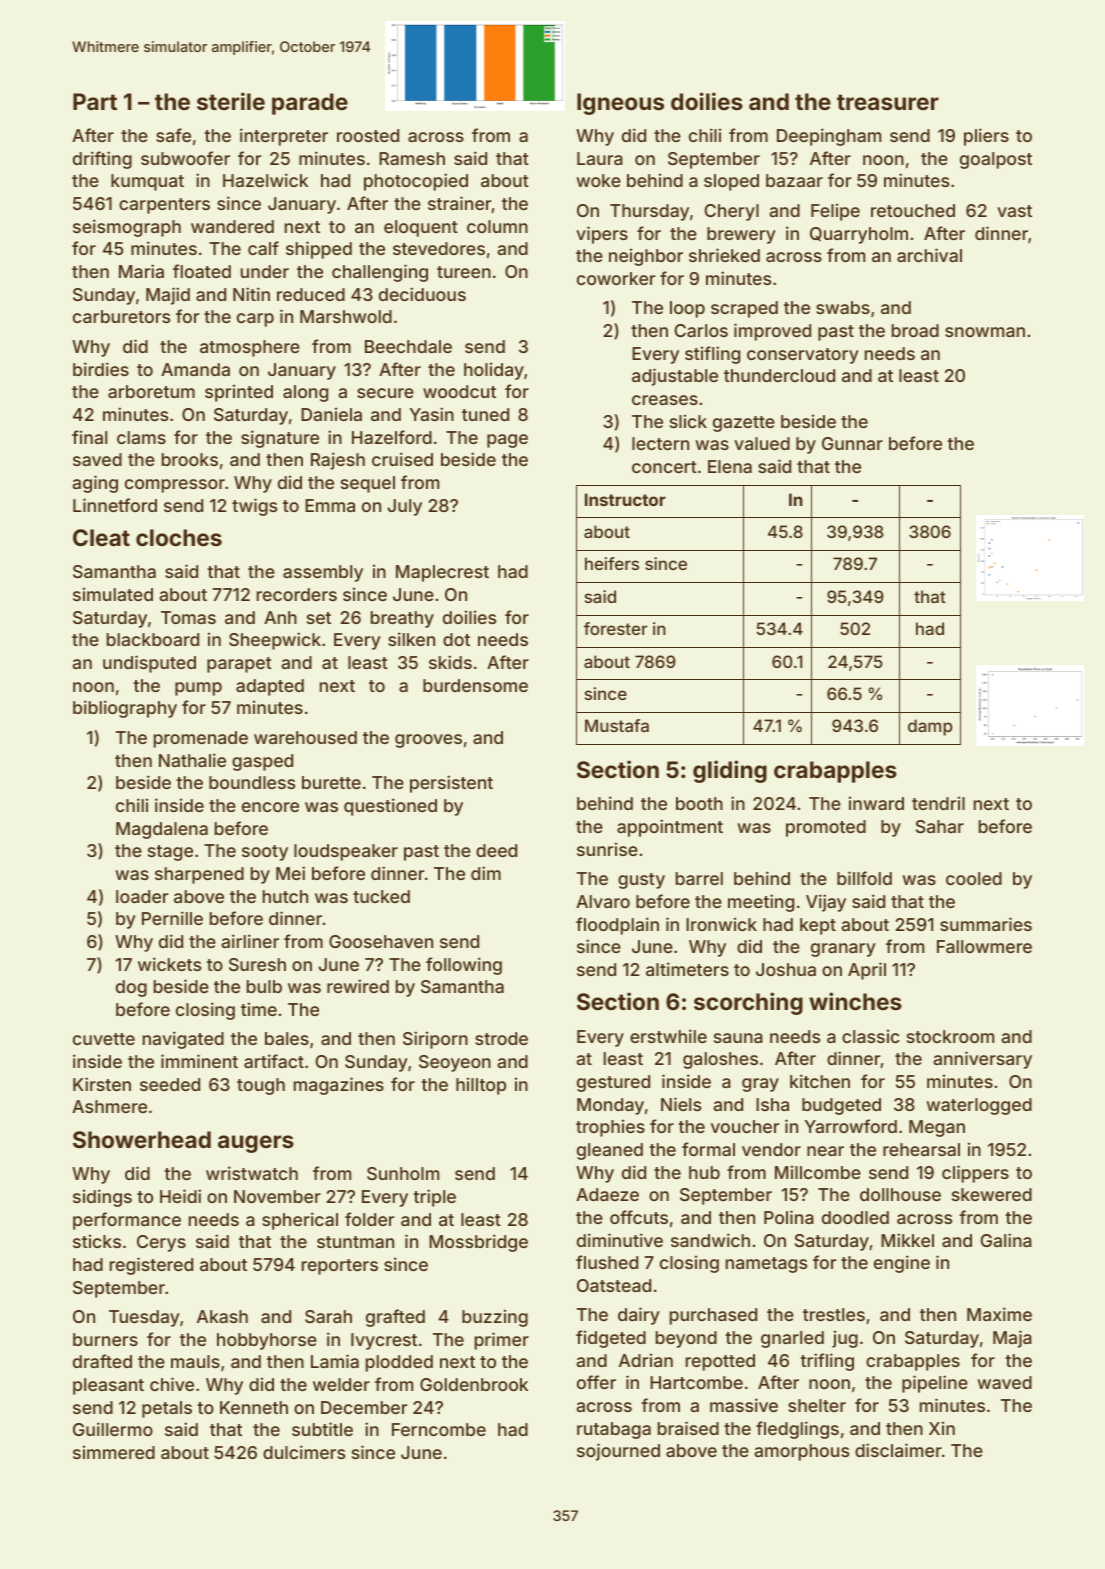 This screenshot has width=1105, height=1569. I want to click on simulated, so click(113, 594).
